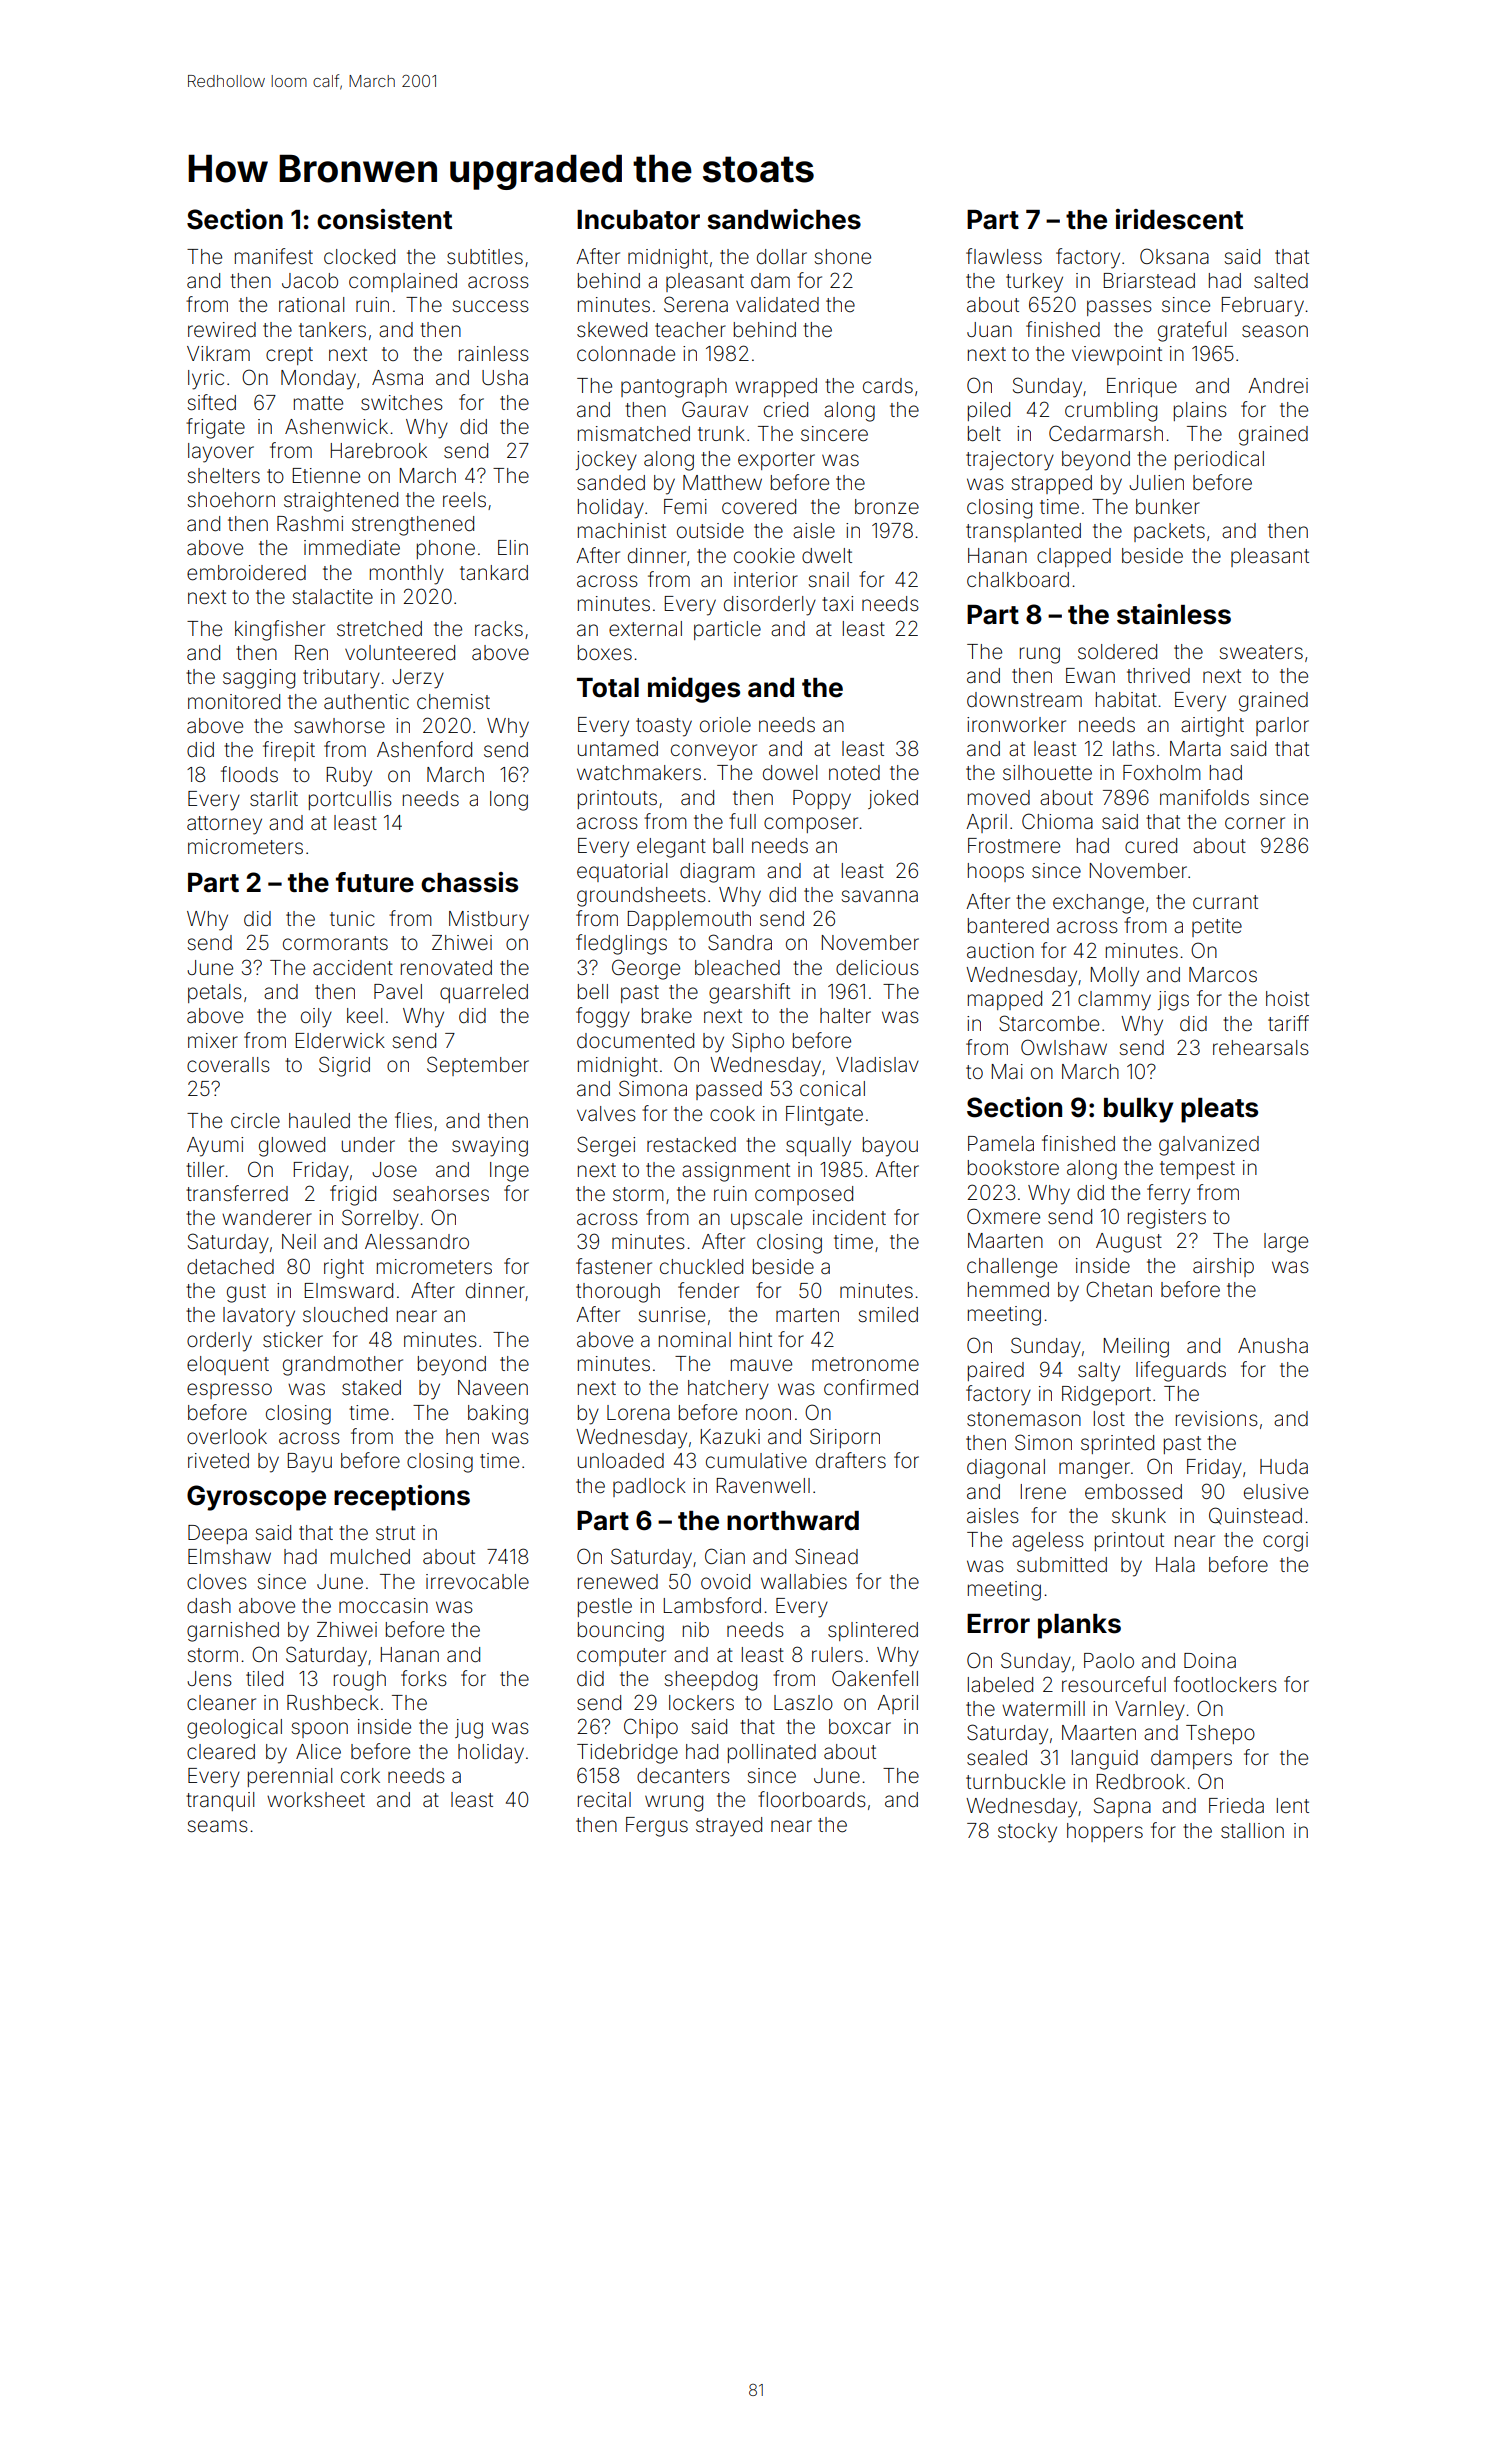 This document has width=1496, height=2464. What do you see at coordinates (638, 220) in the document?
I see `Incubator` at bounding box center [638, 220].
